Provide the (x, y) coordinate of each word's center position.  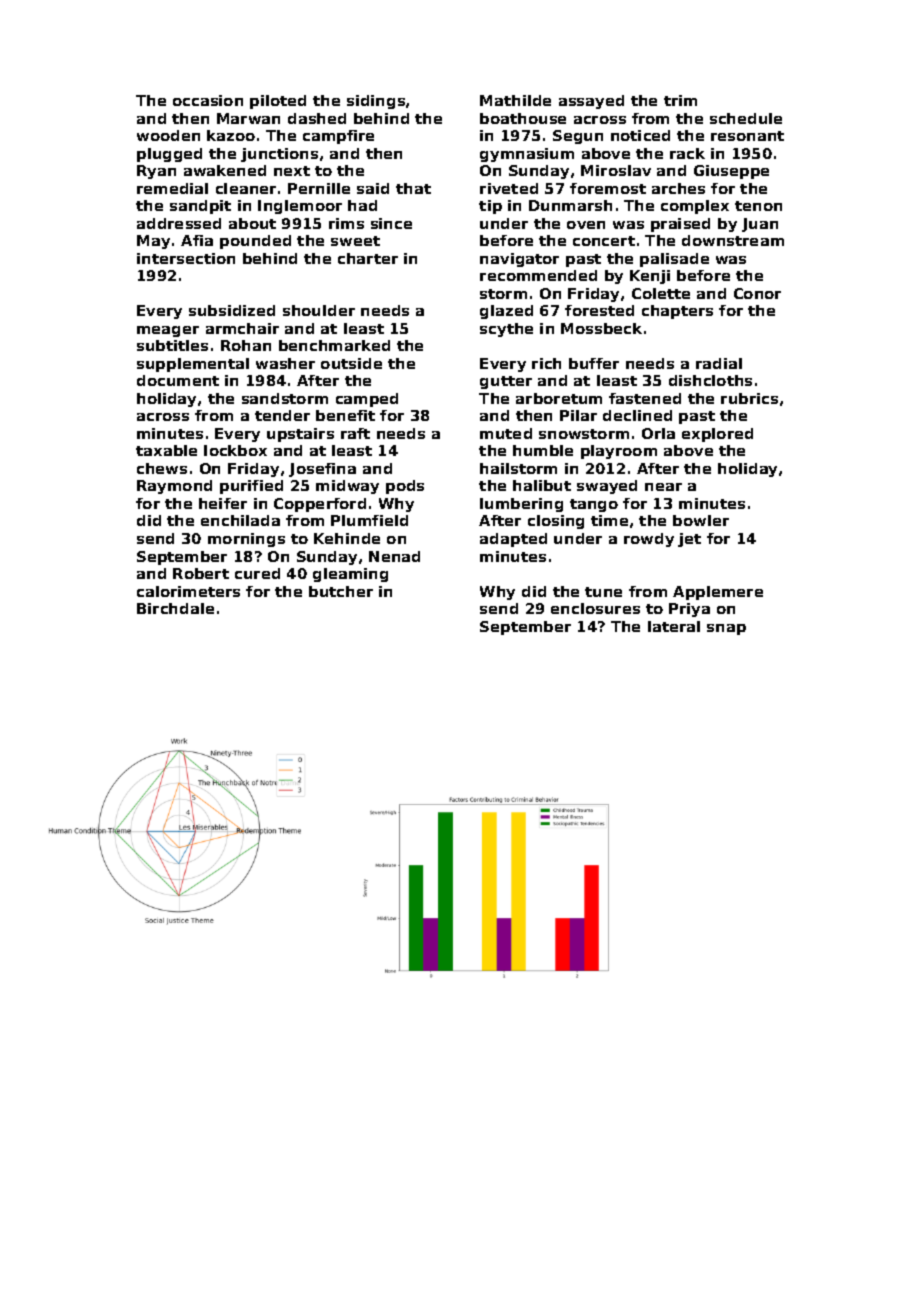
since (391, 223)
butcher (341, 591)
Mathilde (515, 100)
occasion (208, 100)
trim (680, 100)
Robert (201, 573)
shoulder (319, 310)
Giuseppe (731, 172)
